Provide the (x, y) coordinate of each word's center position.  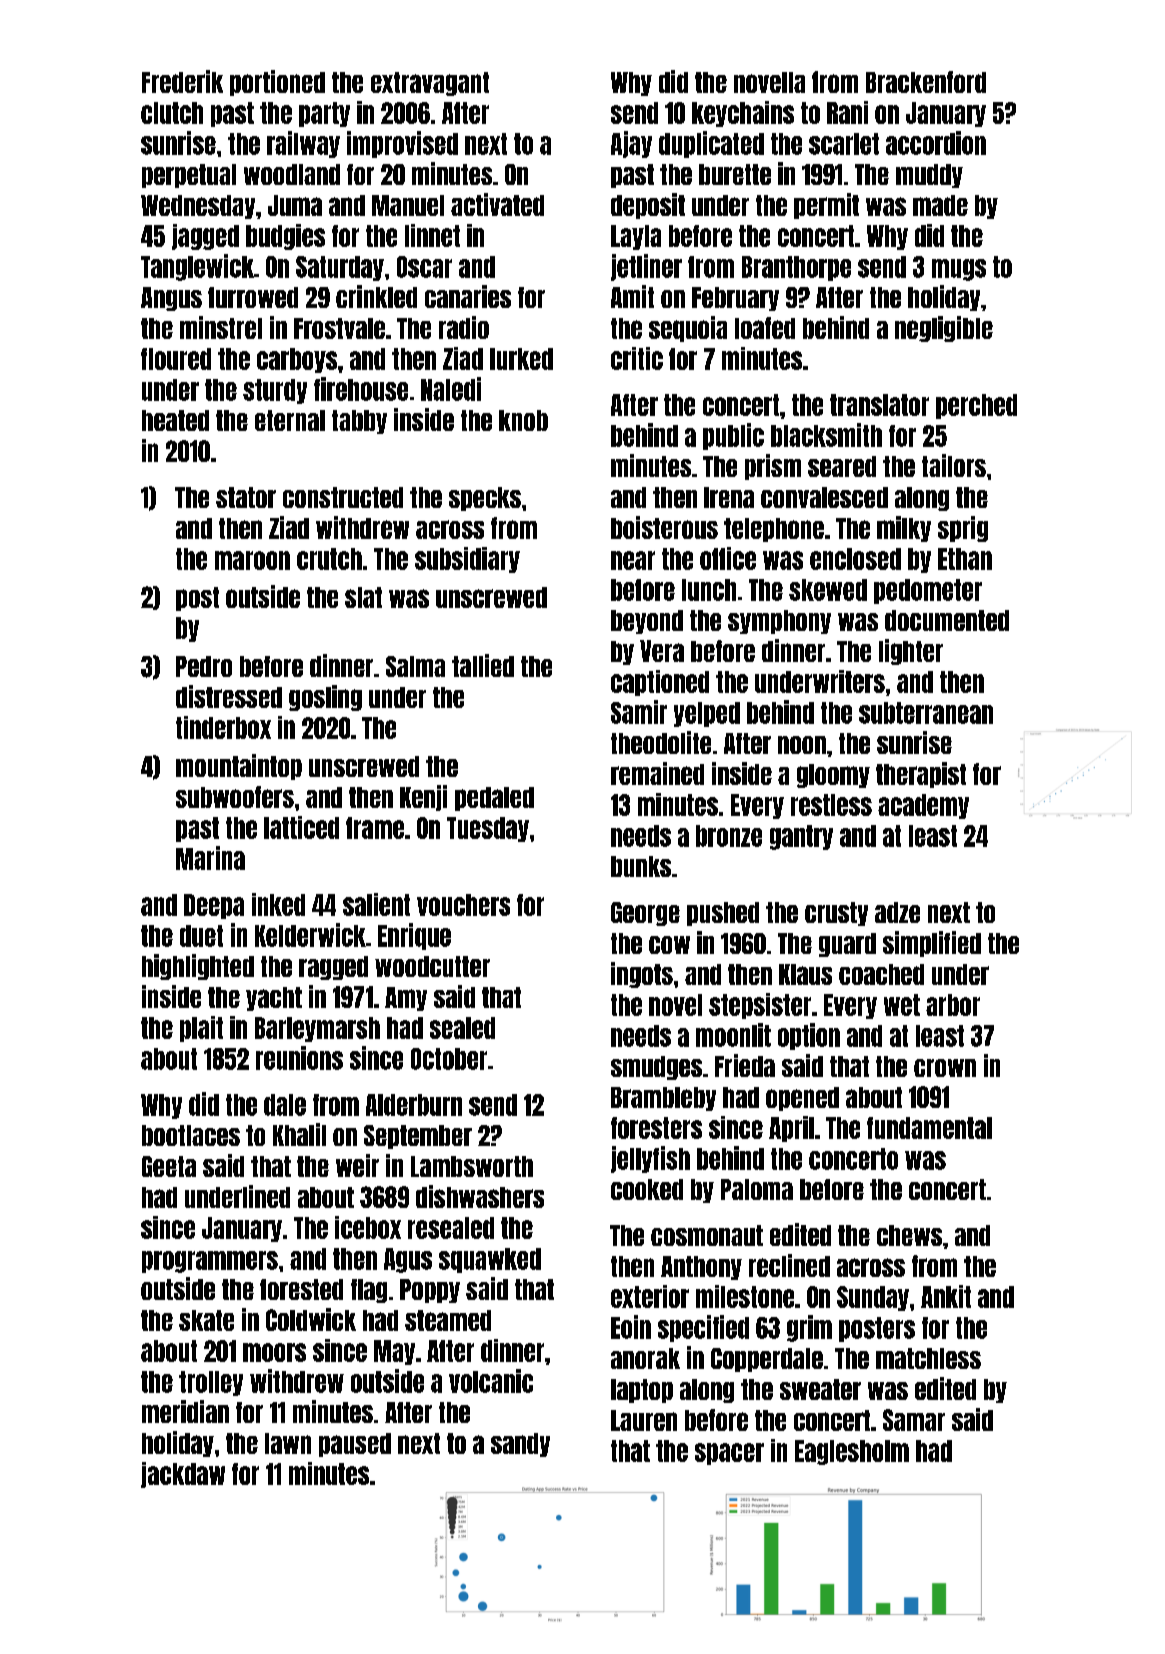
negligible (944, 329)
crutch (329, 559)
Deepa (214, 906)
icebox (368, 1227)
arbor (953, 1005)
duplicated (711, 144)
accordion (936, 143)
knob (523, 420)
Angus (171, 299)
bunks (641, 866)
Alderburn (414, 1105)
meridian (185, 1411)
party (324, 114)
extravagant (430, 84)
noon (802, 745)
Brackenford (926, 82)
